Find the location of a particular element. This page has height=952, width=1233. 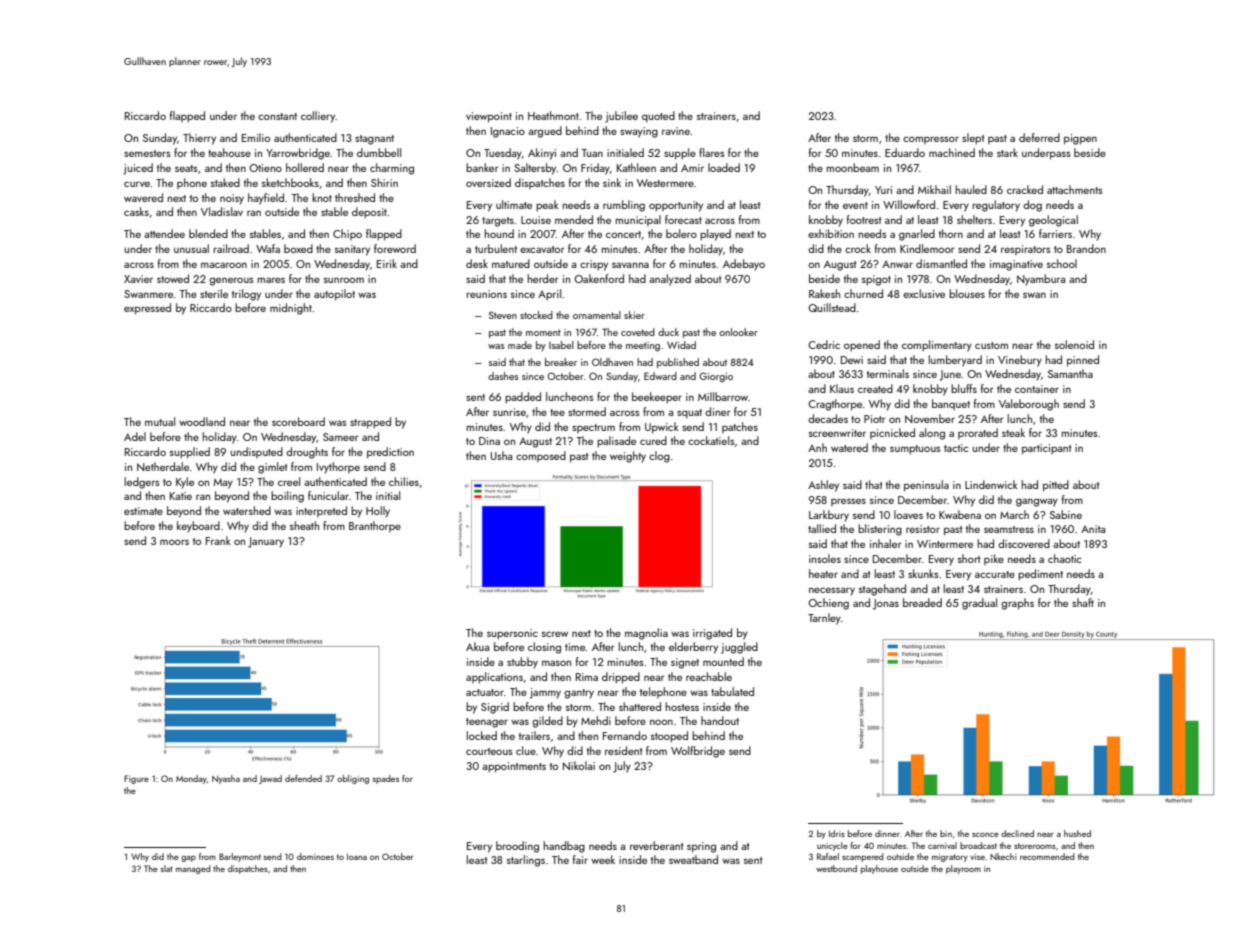

moors is located at coordinates (174, 542).
